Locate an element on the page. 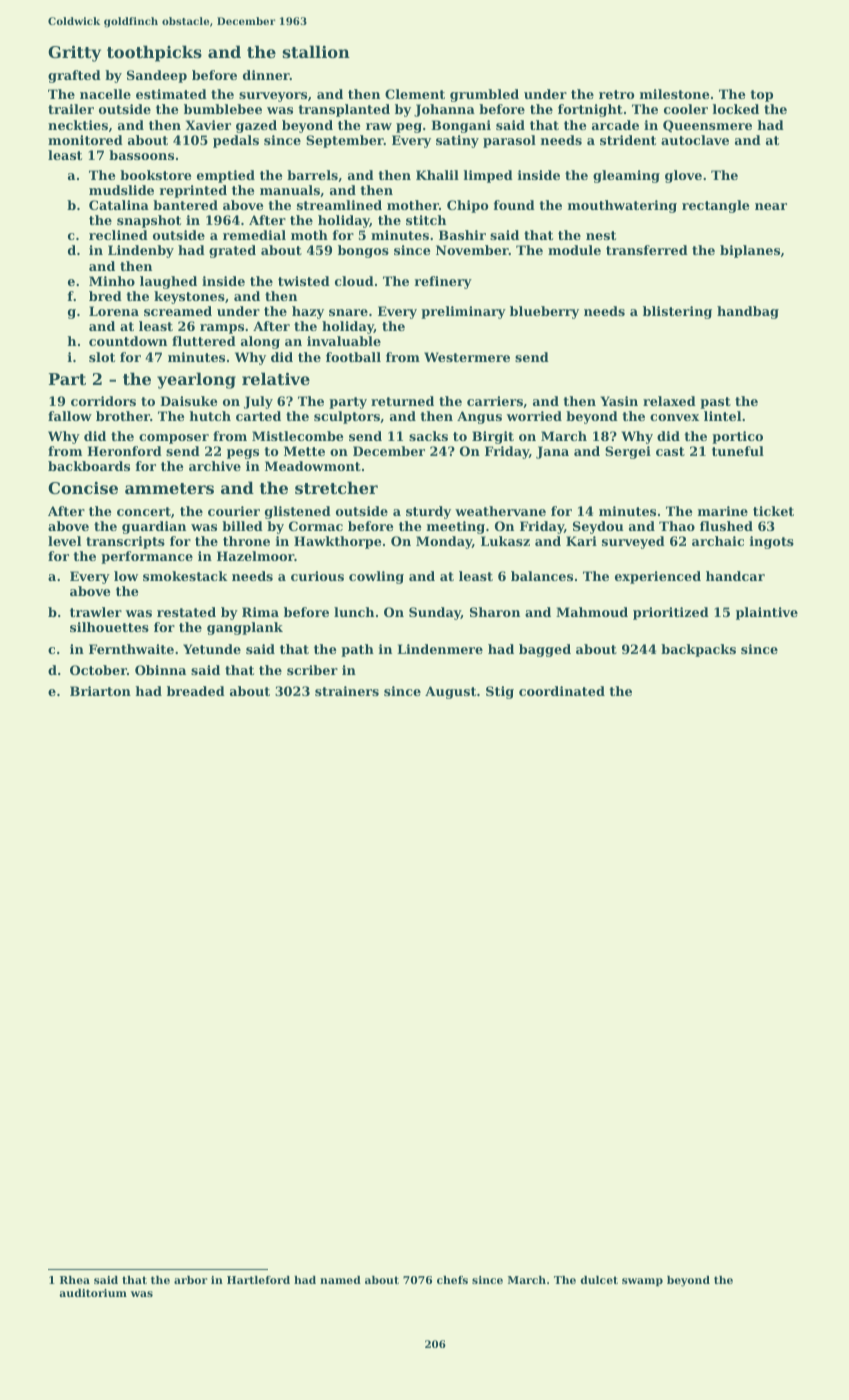 This image has height=1400, width=849. weathervane is located at coordinates (500, 511).
